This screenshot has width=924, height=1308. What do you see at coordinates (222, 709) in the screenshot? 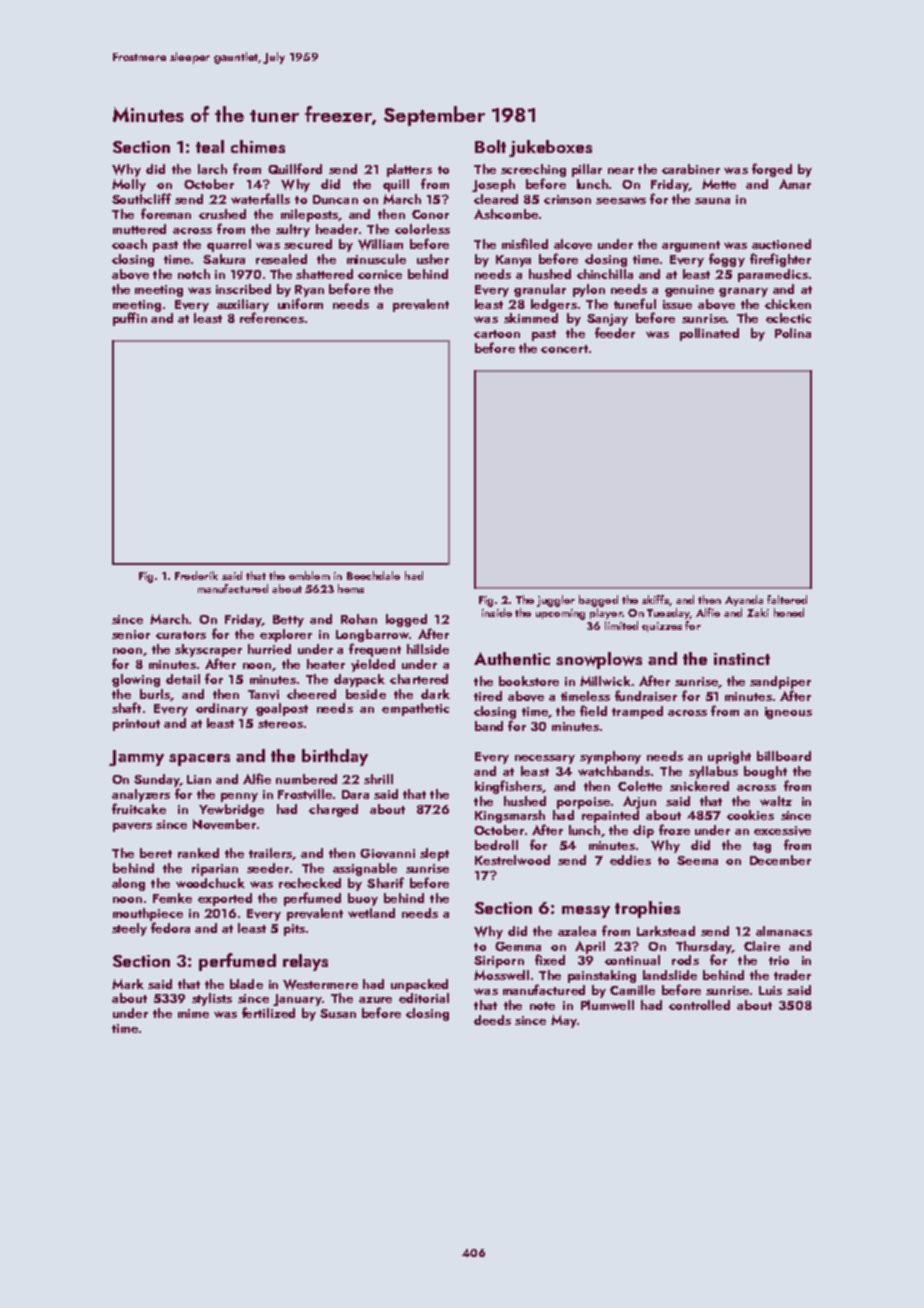
I see `ordinary` at bounding box center [222, 709].
